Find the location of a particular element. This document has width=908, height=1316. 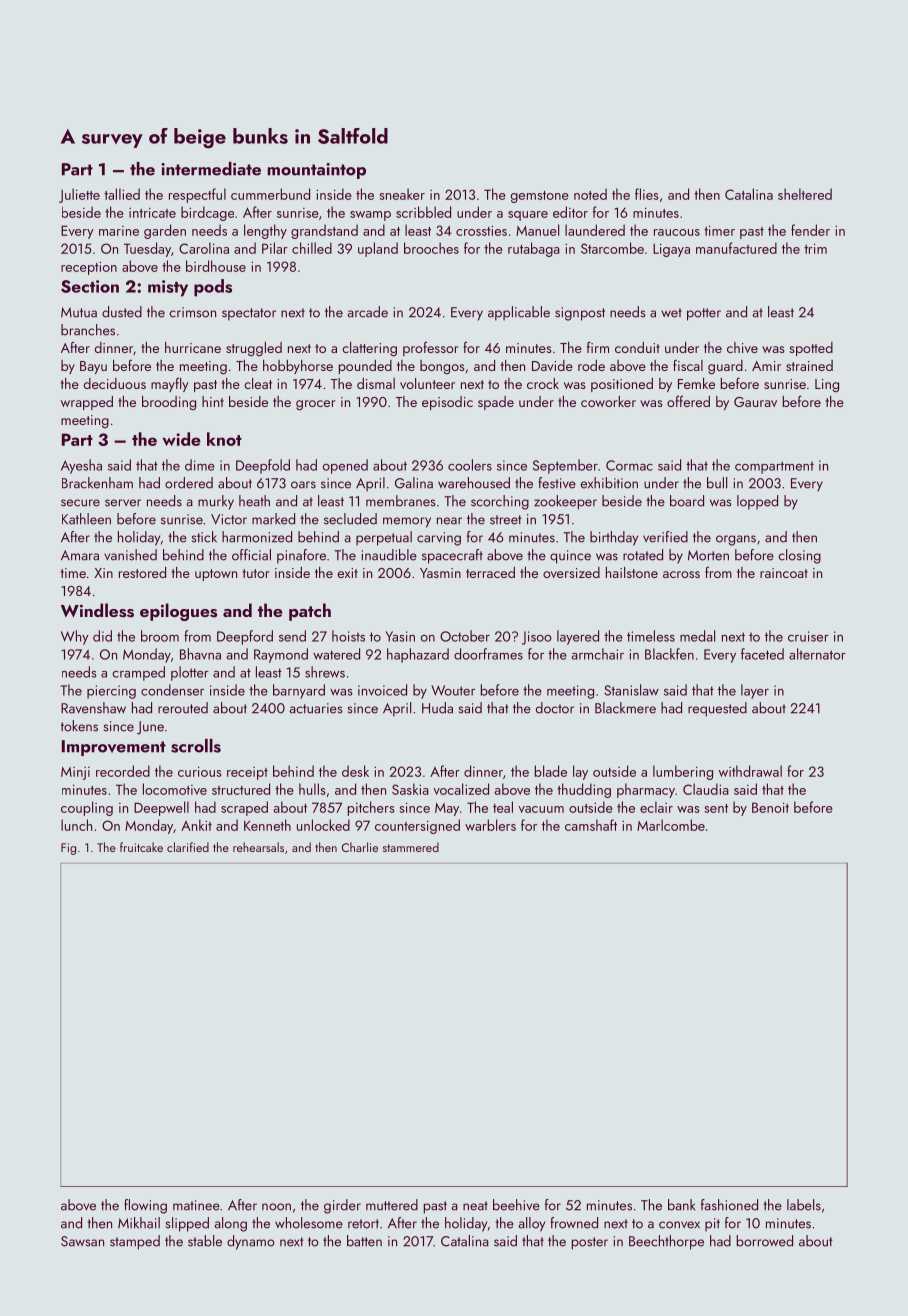

did is located at coordinates (102, 636).
